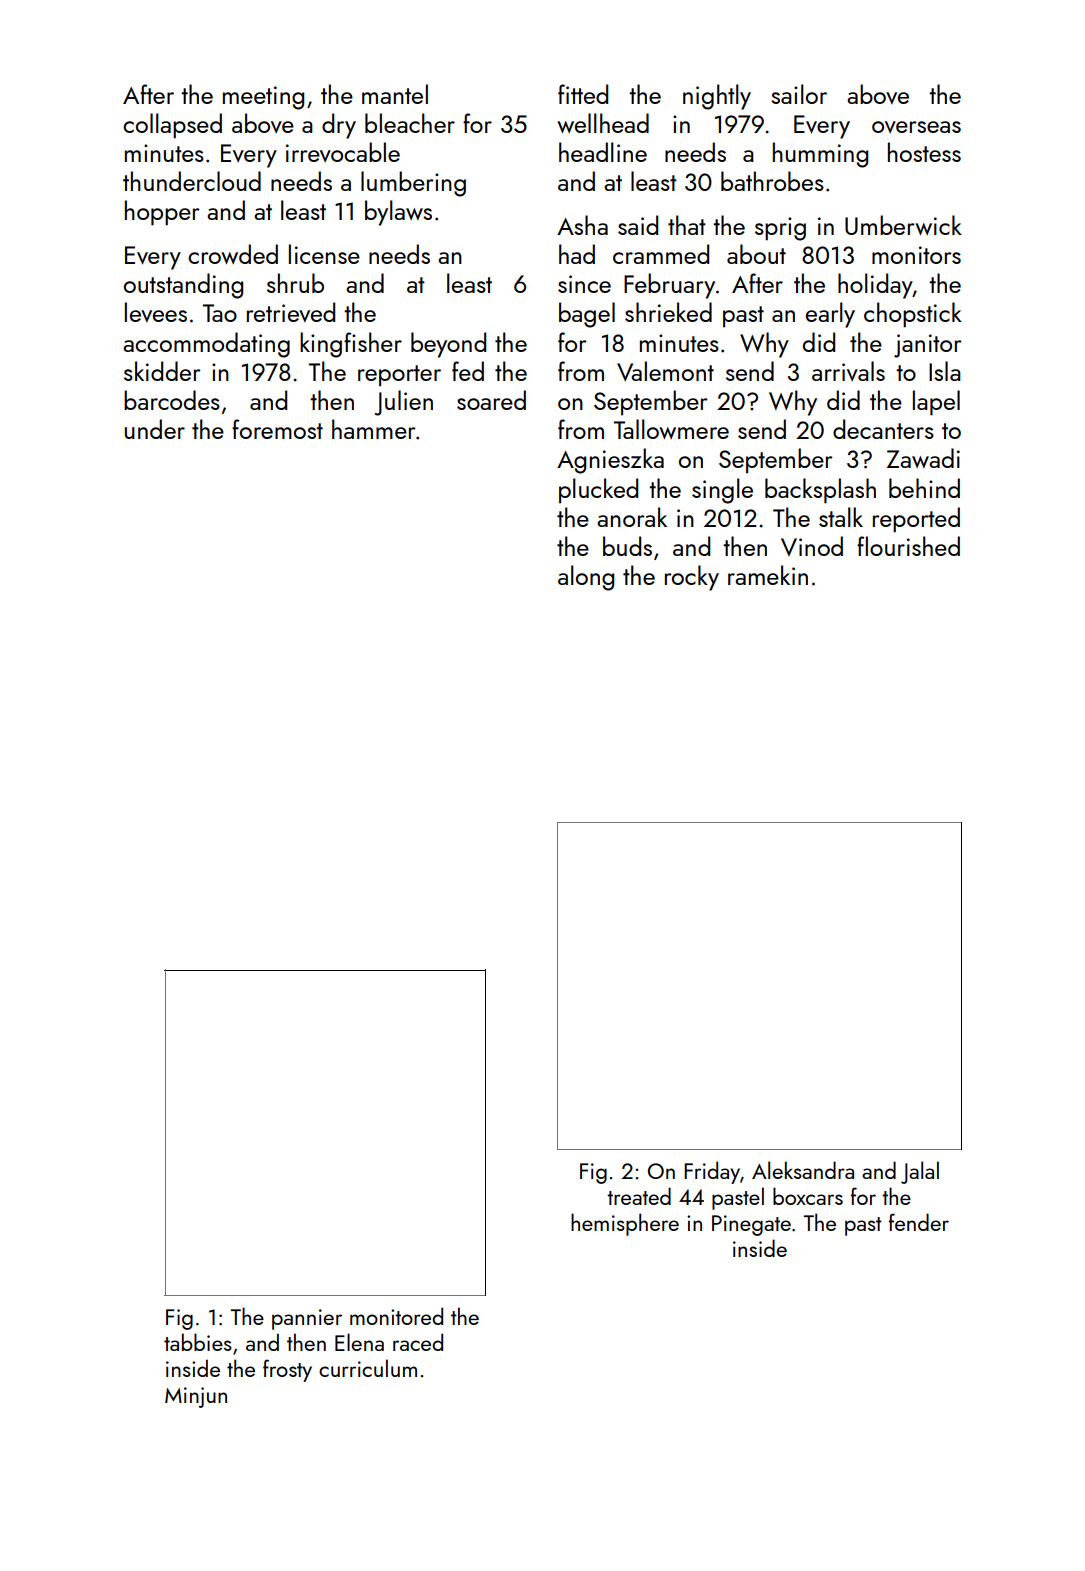  What do you see at coordinates (586, 578) in the page?
I see `along` at bounding box center [586, 578].
